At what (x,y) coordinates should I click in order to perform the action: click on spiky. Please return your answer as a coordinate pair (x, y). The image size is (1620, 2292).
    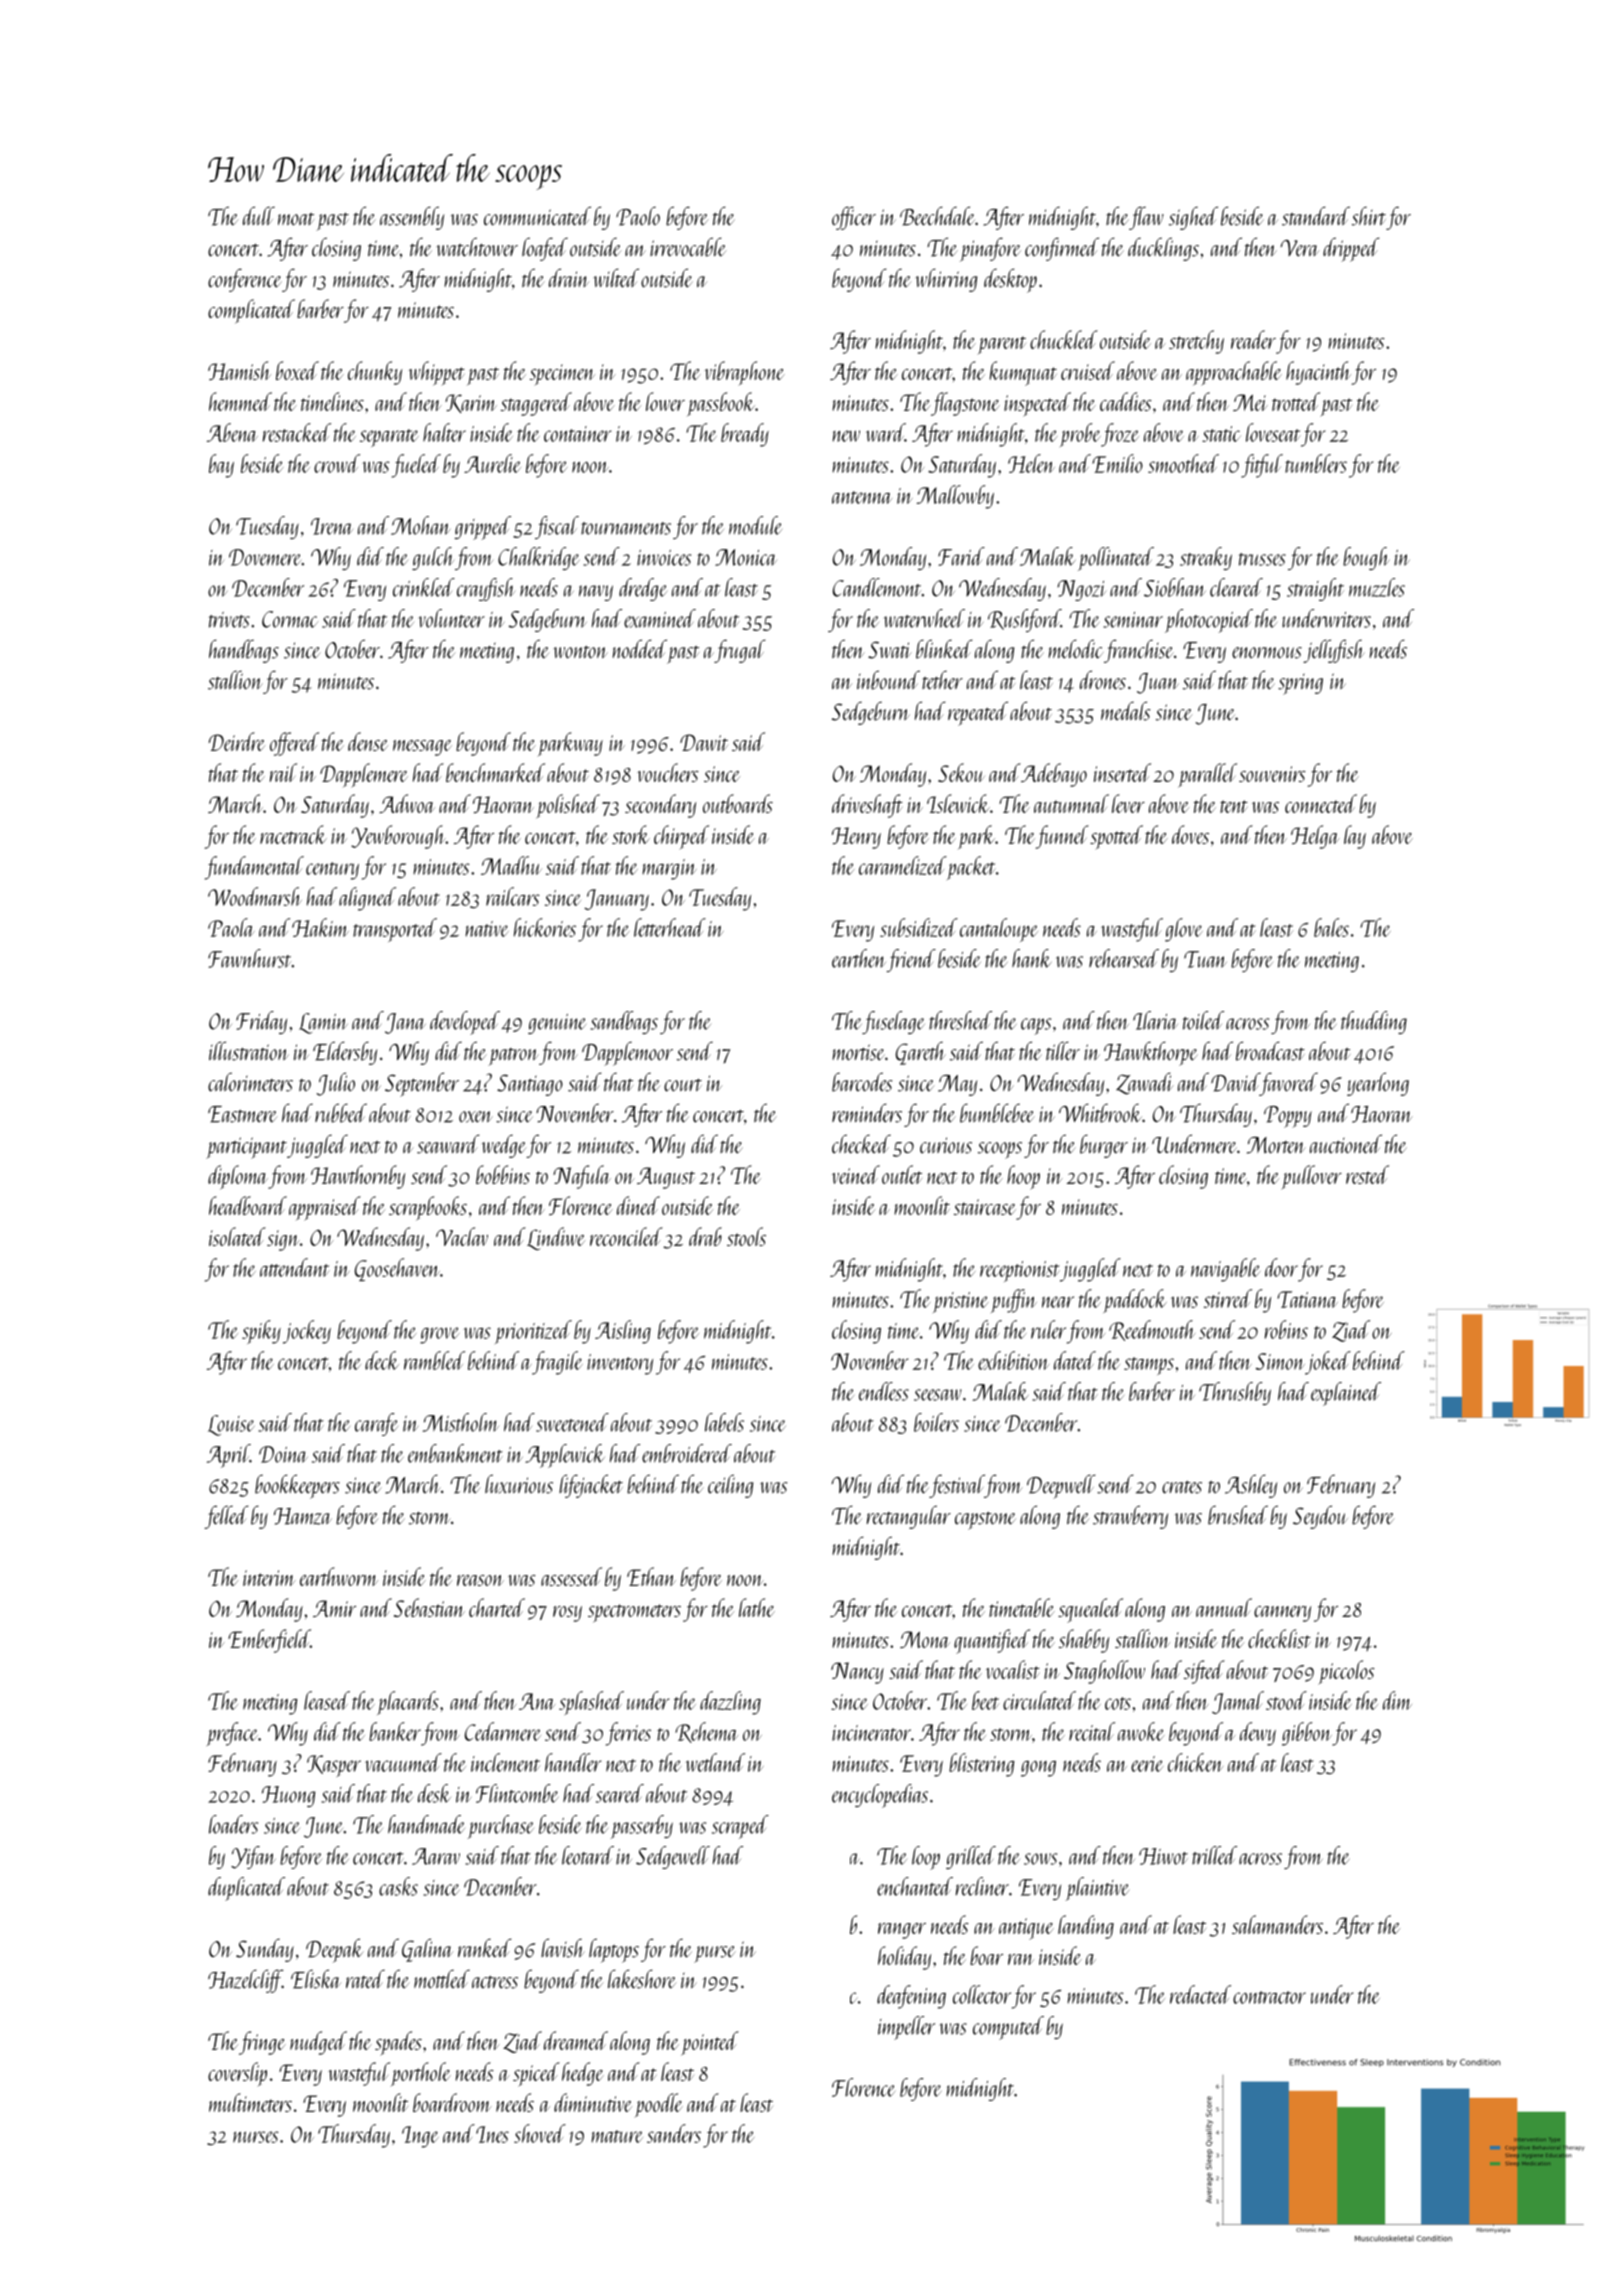
    Looking at the image, I should click on (261, 1332).
